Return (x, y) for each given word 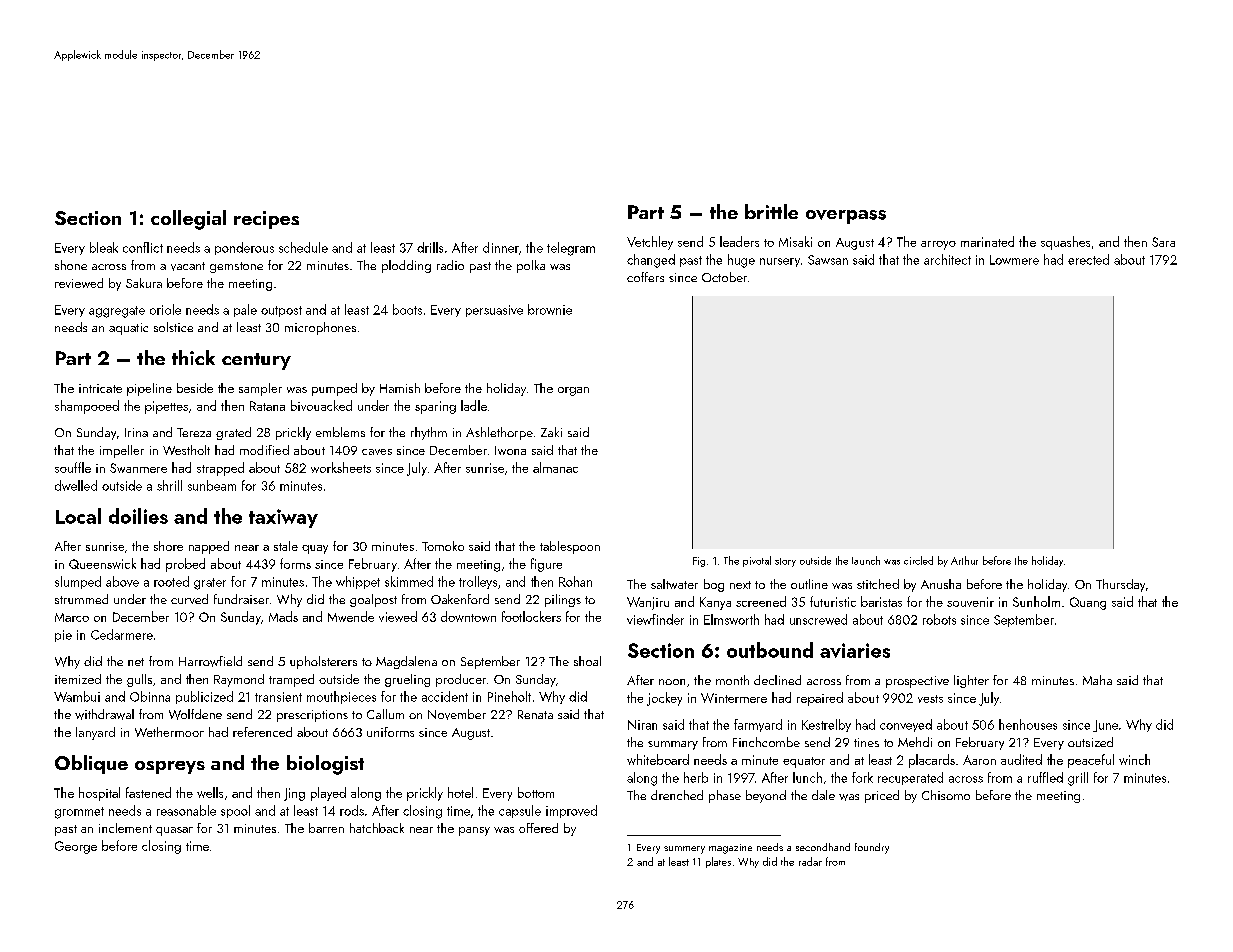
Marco (72, 617)
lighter (971, 681)
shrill (169, 485)
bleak (104, 247)
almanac (555, 467)
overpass (846, 217)
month (732, 680)
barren (326, 828)
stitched (878, 584)
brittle (771, 211)
